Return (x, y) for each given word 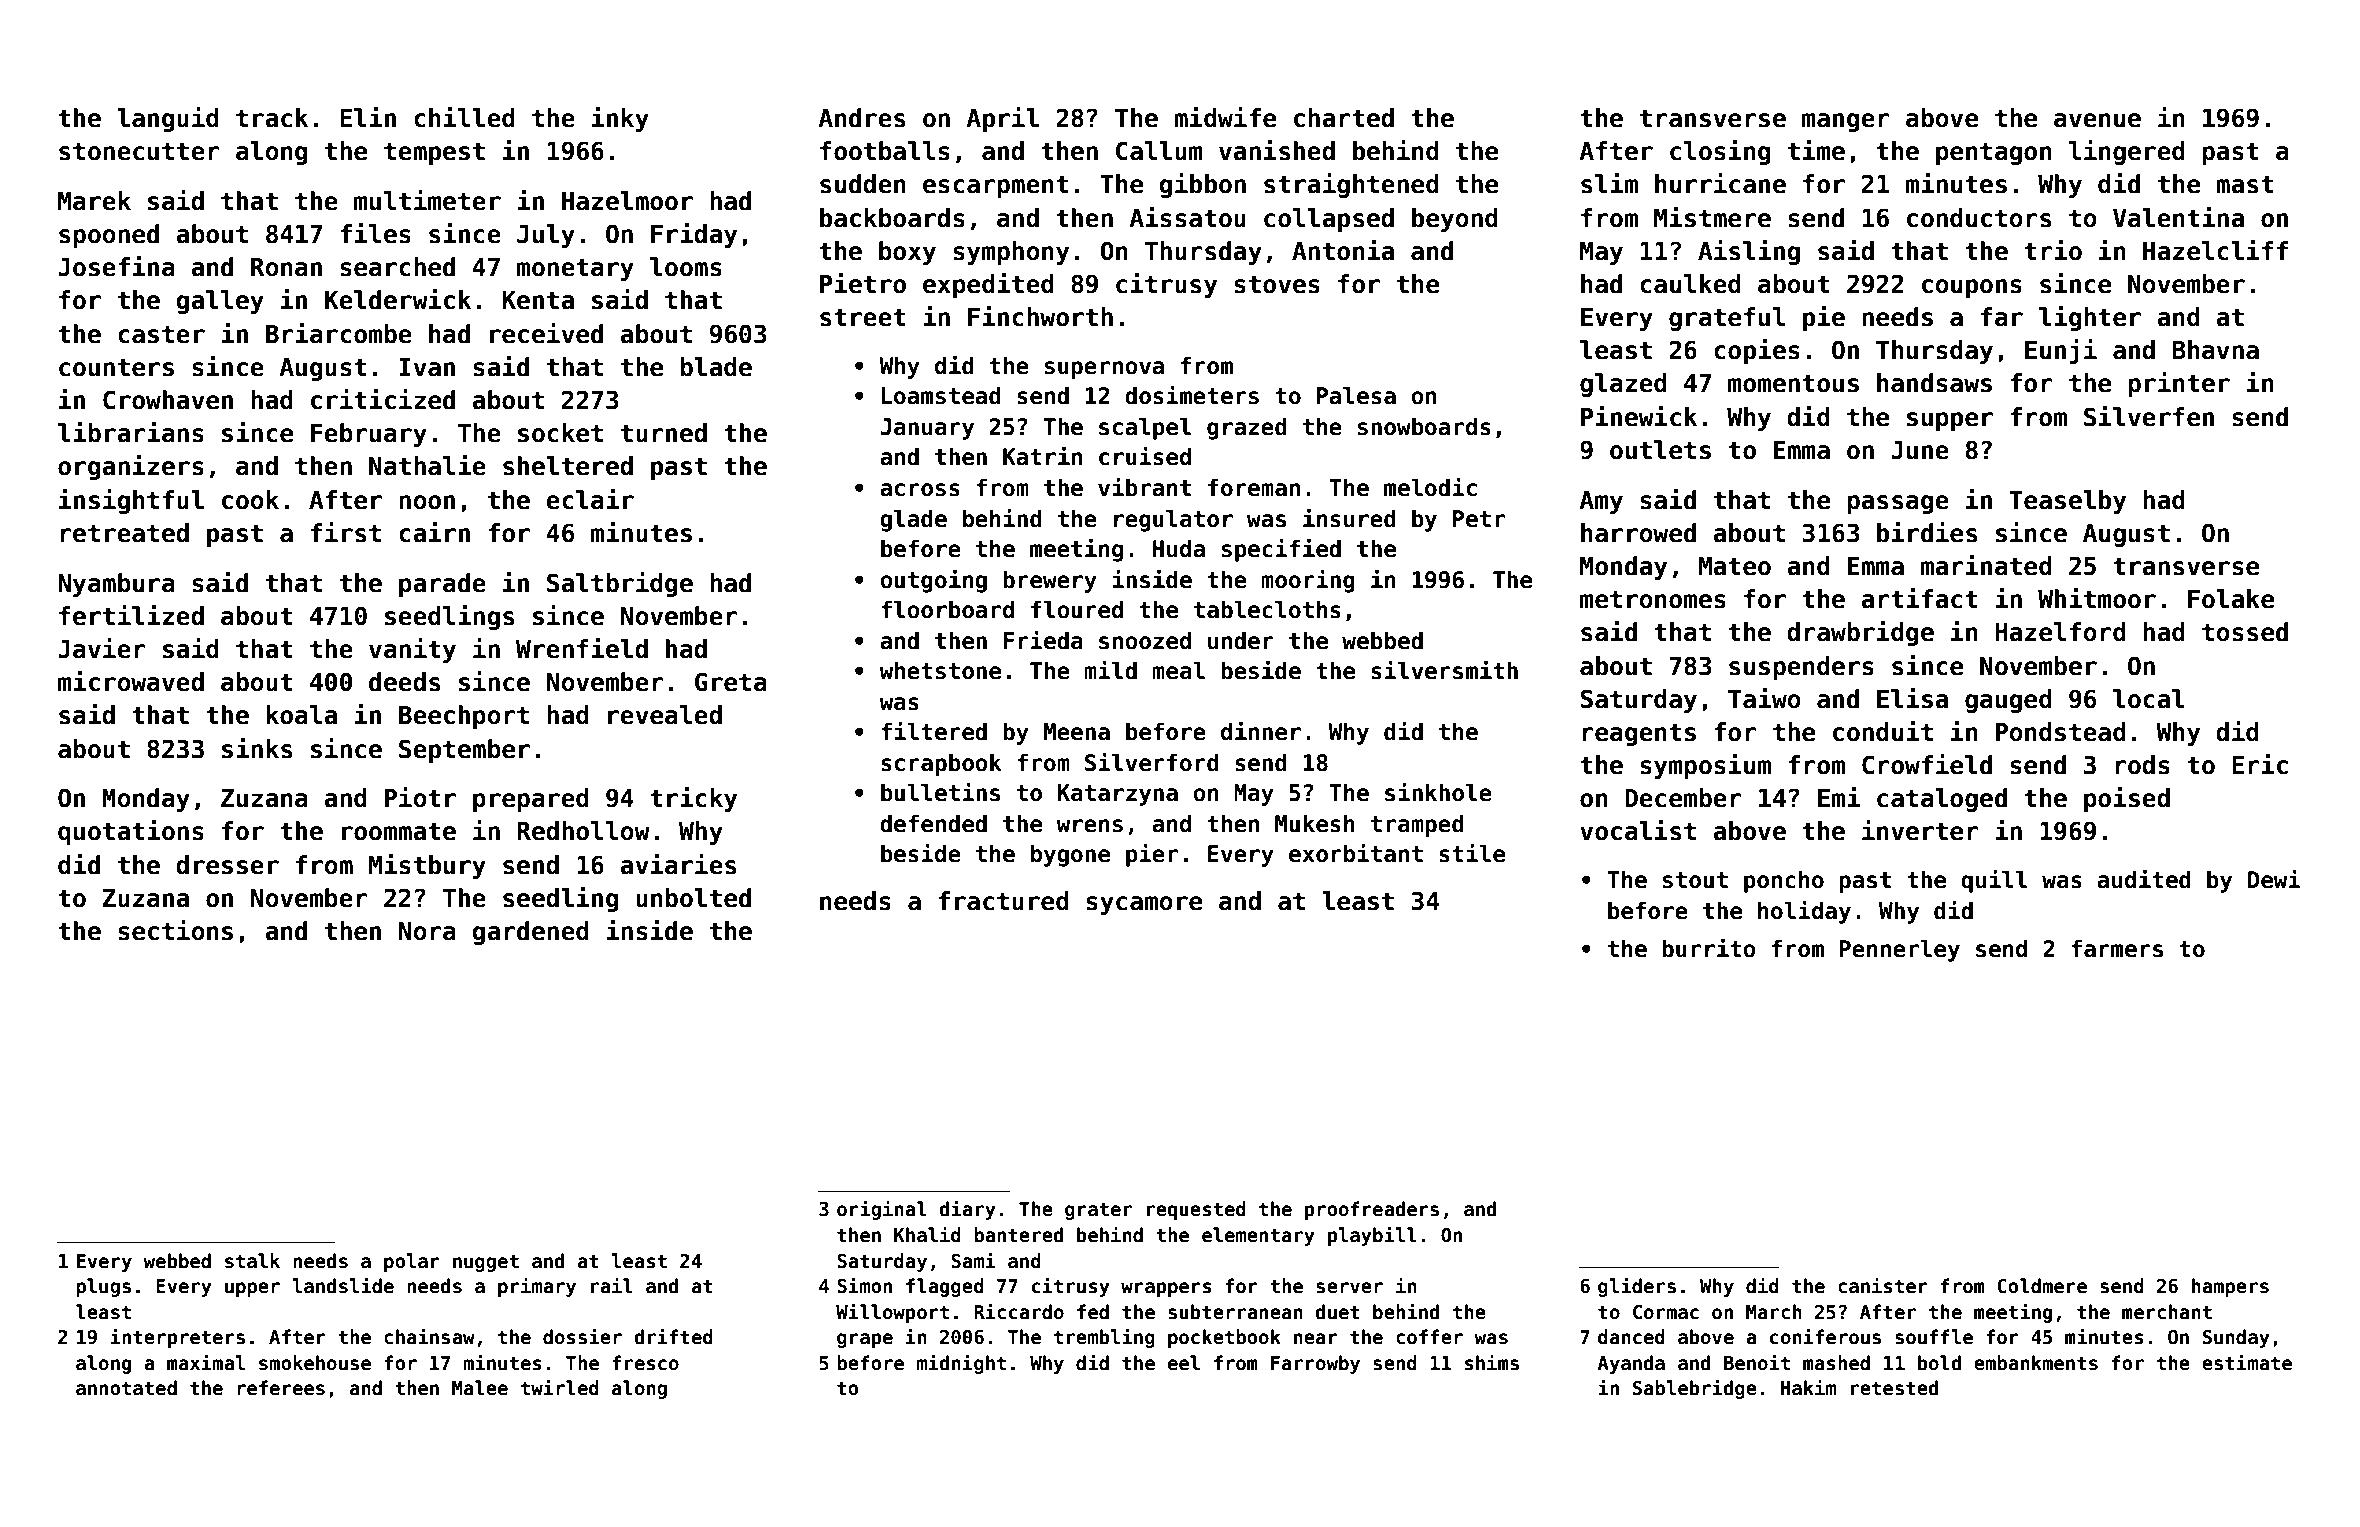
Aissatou (1188, 217)
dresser (227, 865)
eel (1184, 1363)
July (546, 236)
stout (1695, 880)
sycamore (1144, 905)
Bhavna (2215, 350)
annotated (126, 1388)
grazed (1247, 428)
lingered (2127, 152)
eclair (590, 499)
